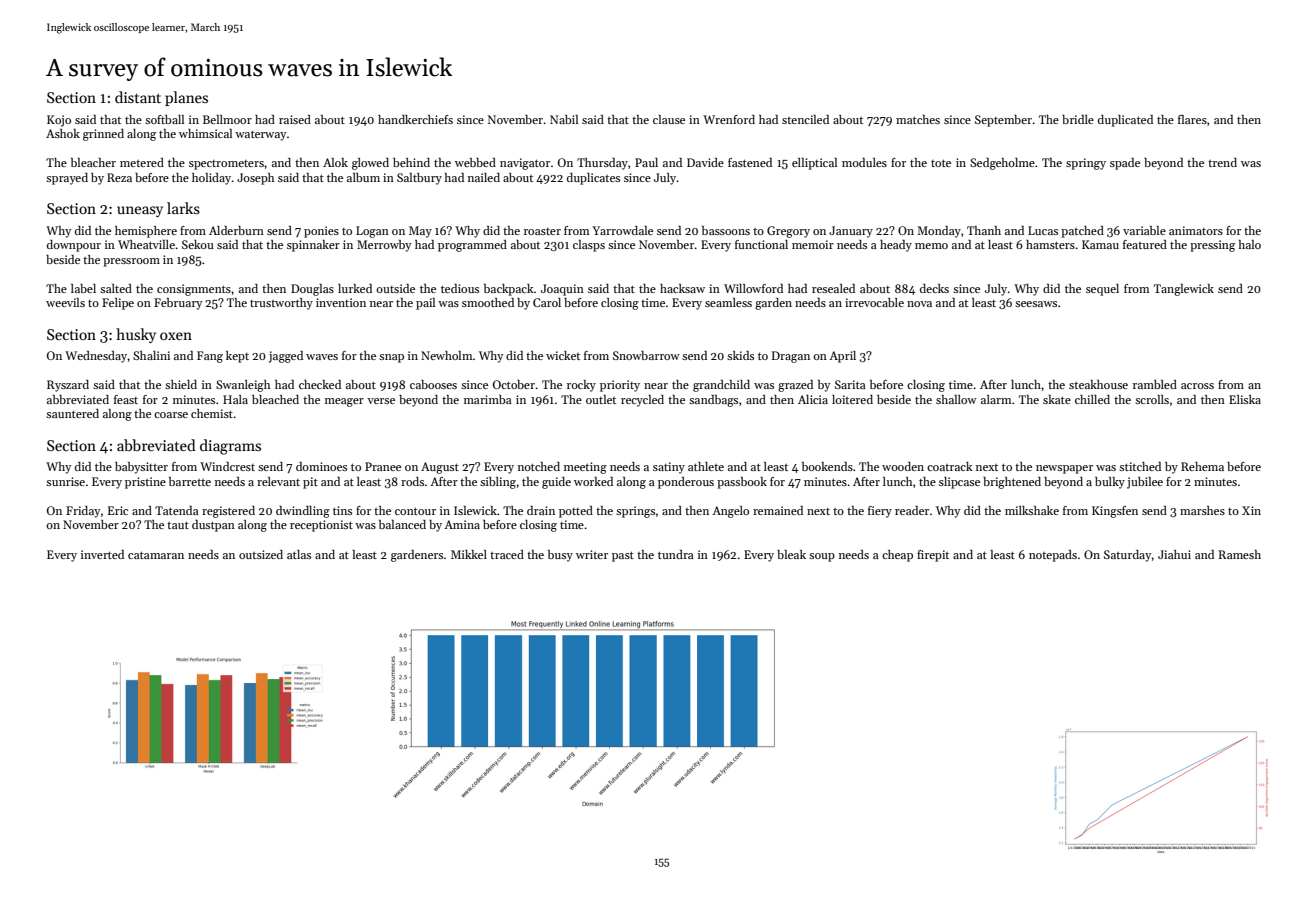  I want to click on steakhouse, so click(1098, 384).
